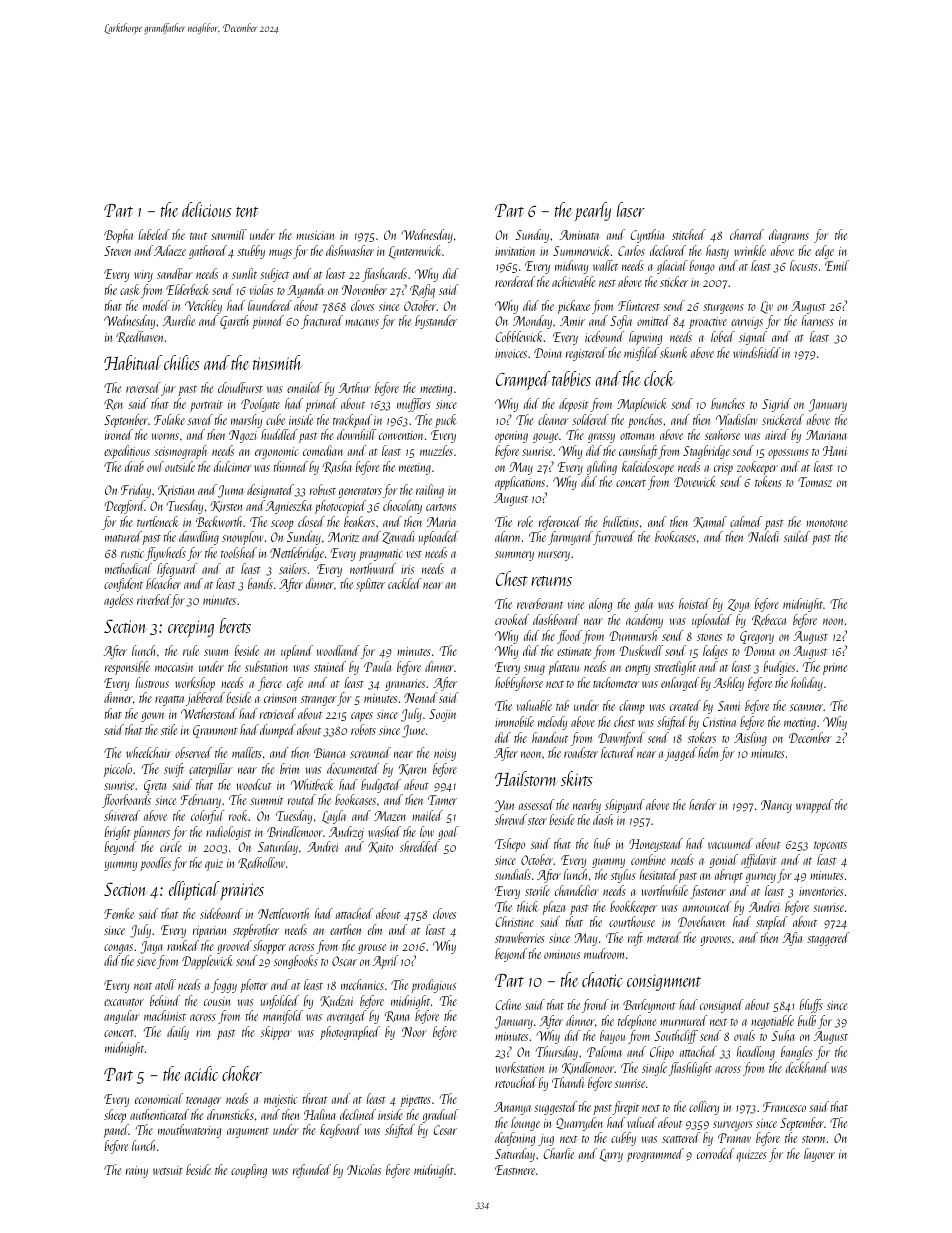 The image size is (952, 1233). Describe the element at coordinates (190, 1131) in the document. I see `mouthwatering` at that location.
